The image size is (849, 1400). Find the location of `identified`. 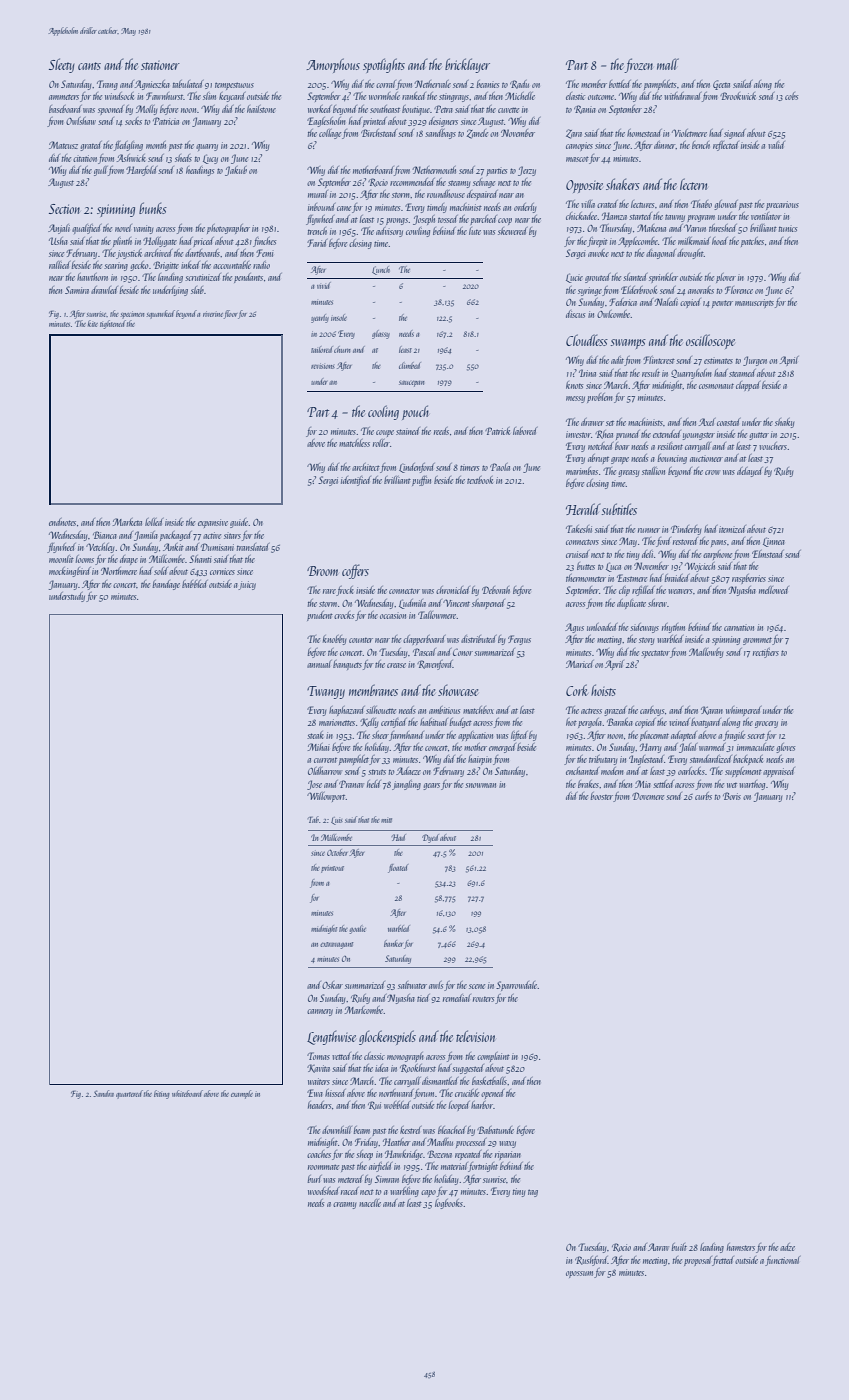

identified is located at coordinates (356, 481).
